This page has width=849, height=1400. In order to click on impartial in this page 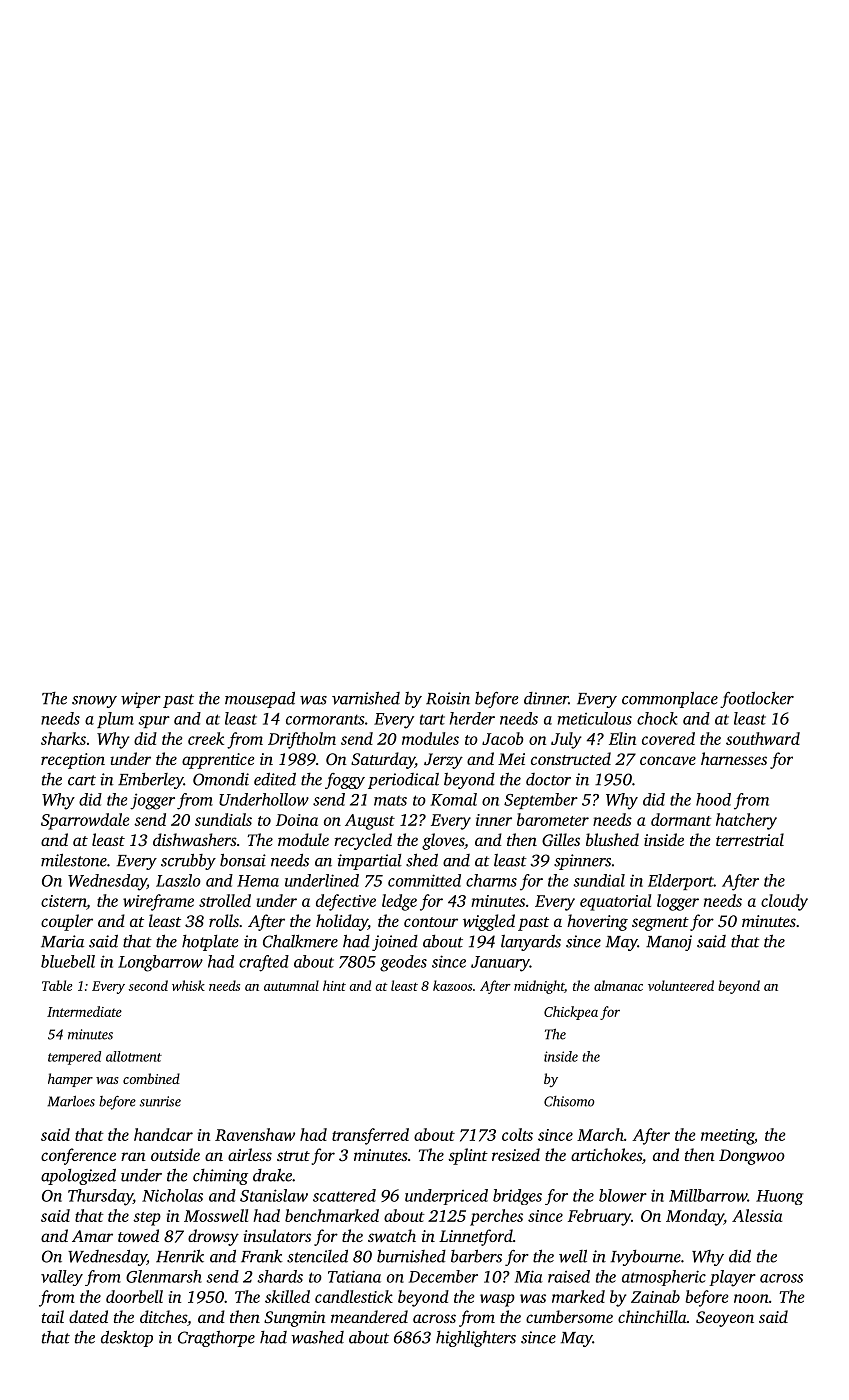, I will do `click(370, 862)`.
